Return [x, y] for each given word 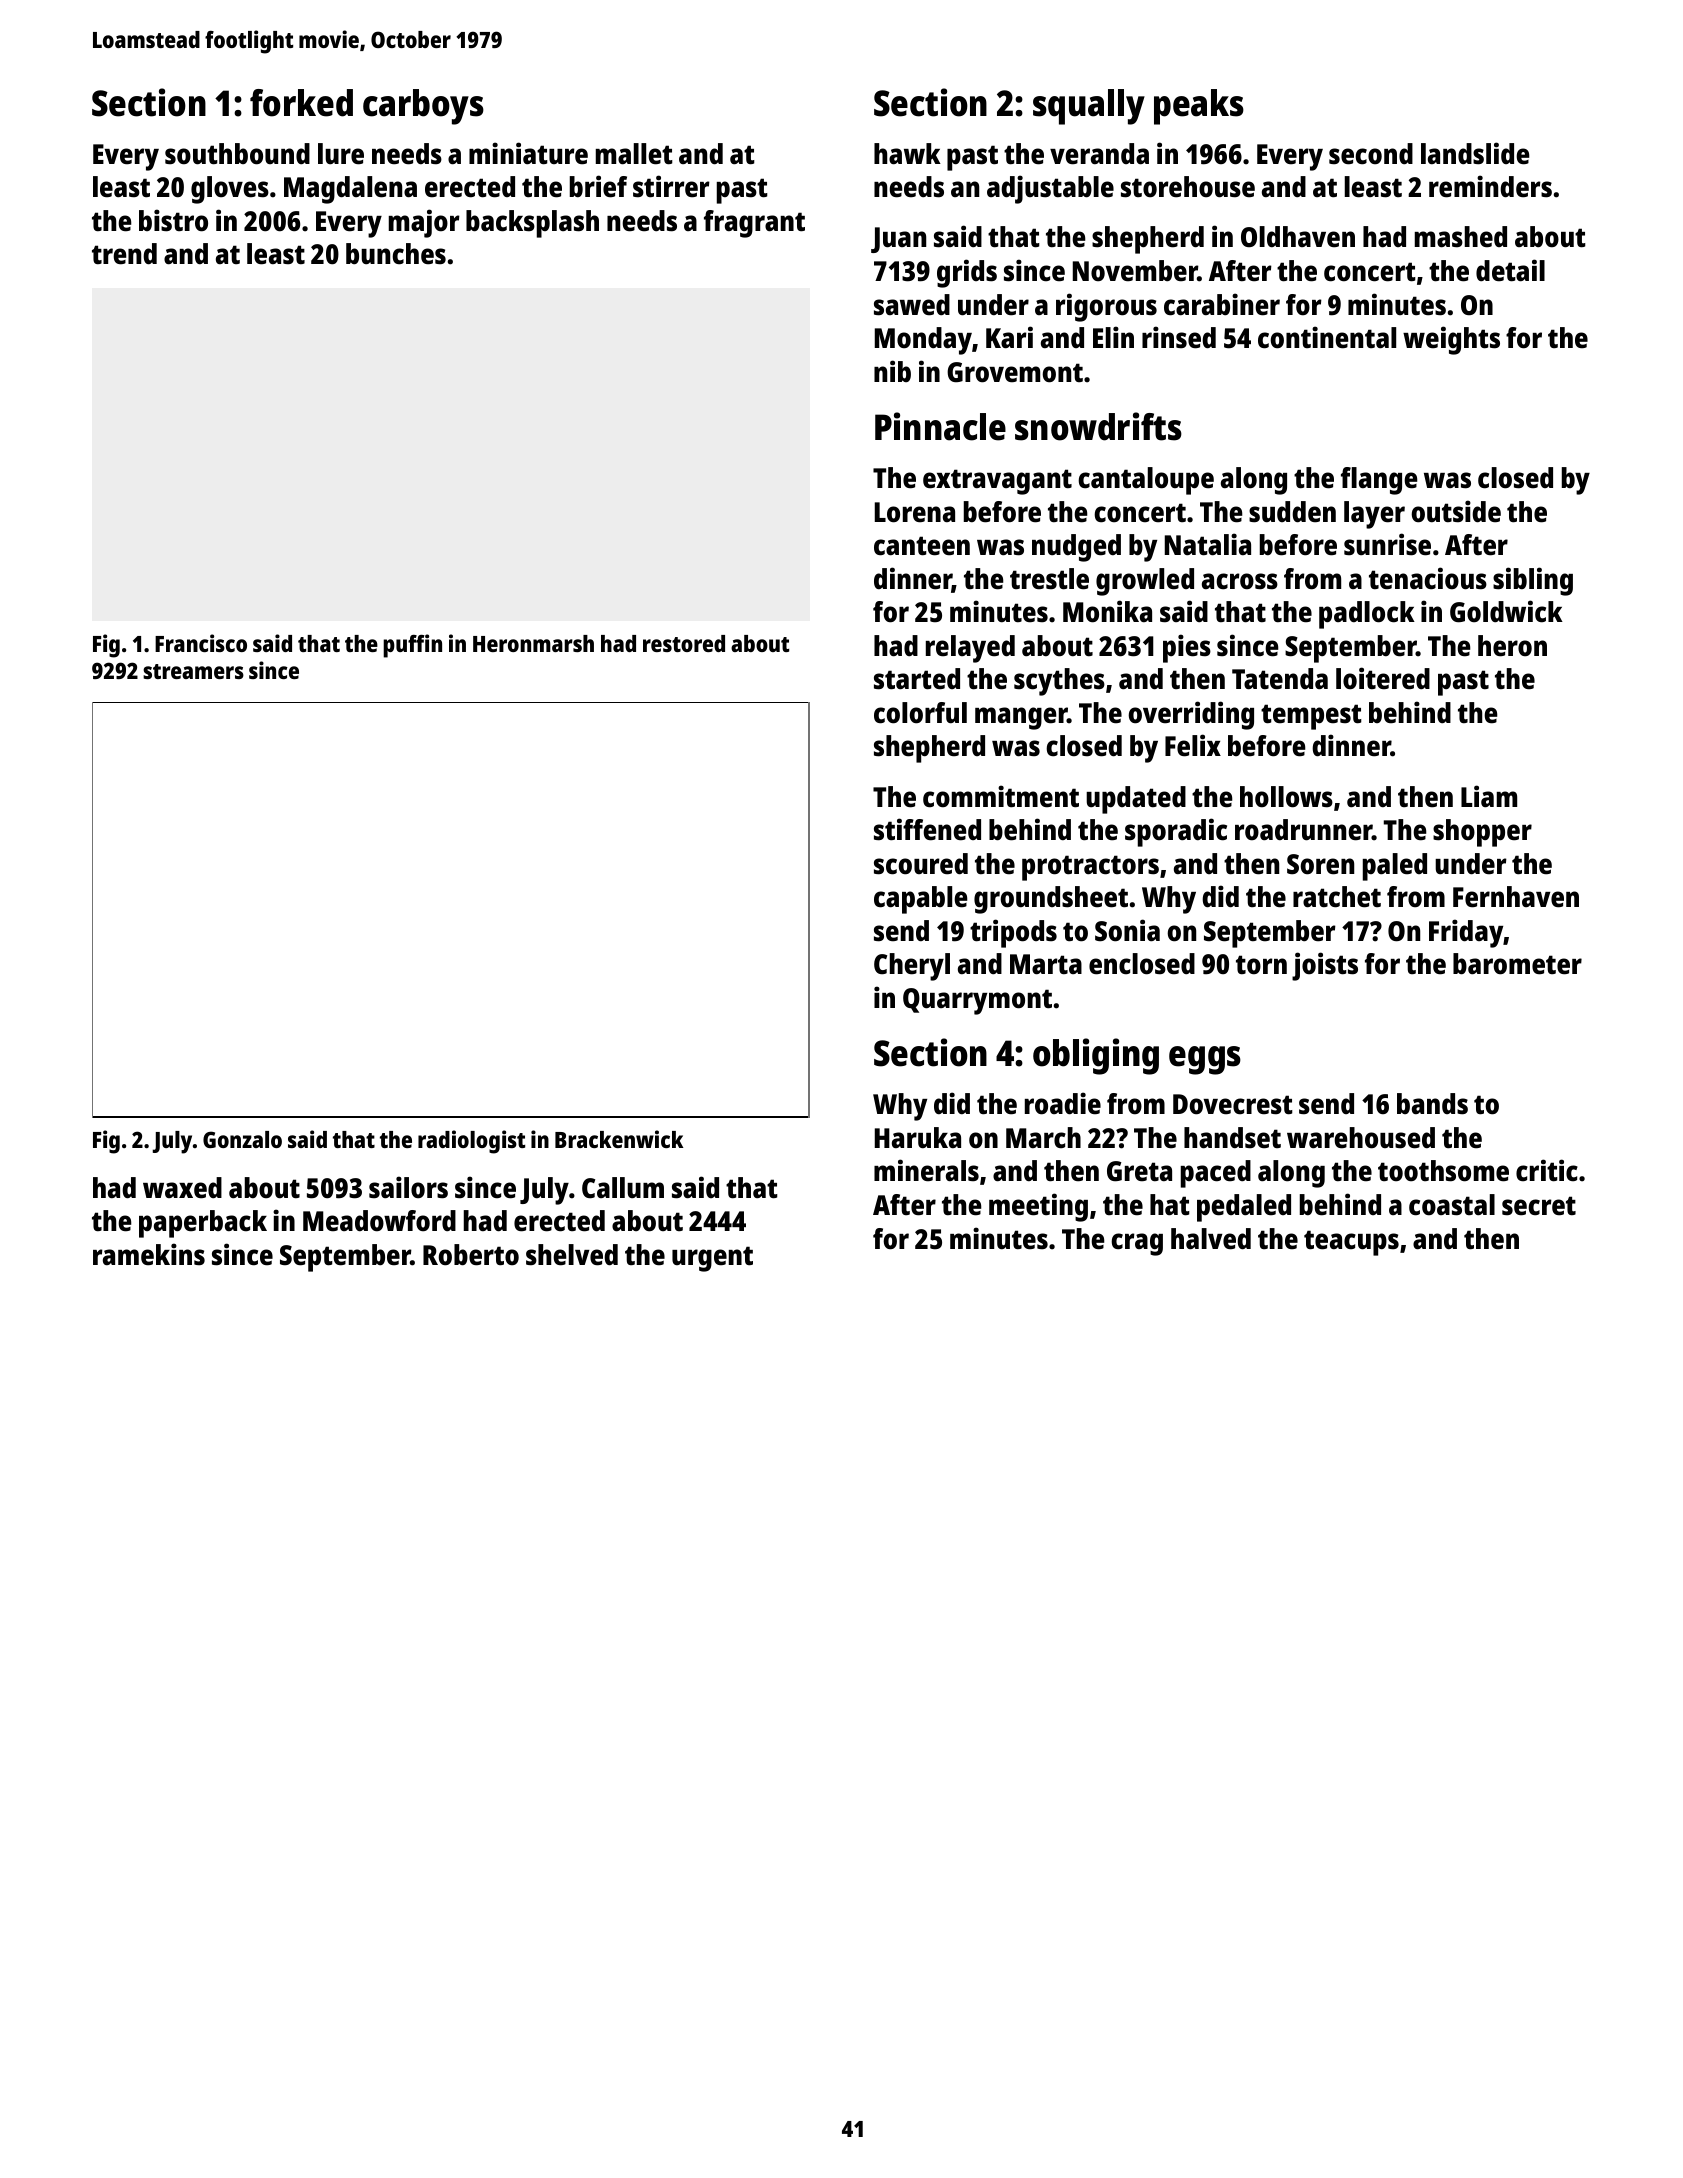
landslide [1475, 153]
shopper [1482, 833]
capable [921, 900]
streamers [193, 671]
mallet [634, 154]
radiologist [471, 1142]
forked [301, 103]
